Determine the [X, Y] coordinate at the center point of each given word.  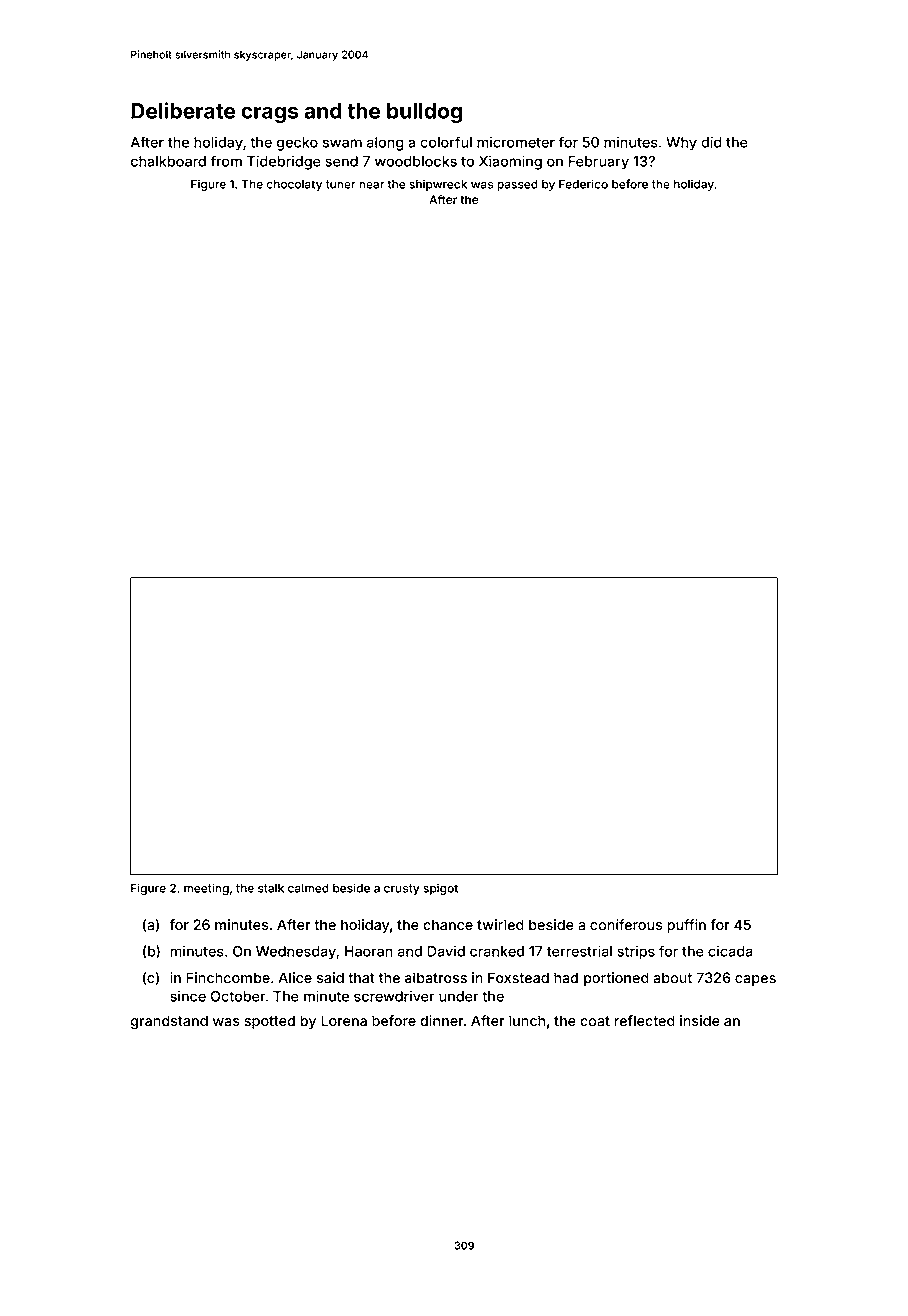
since [188, 996]
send [341, 161]
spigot [441, 889]
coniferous [626, 924]
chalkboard [168, 161]
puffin [686, 926]
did [711, 142]
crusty [402, 889]
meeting [206, 889]
